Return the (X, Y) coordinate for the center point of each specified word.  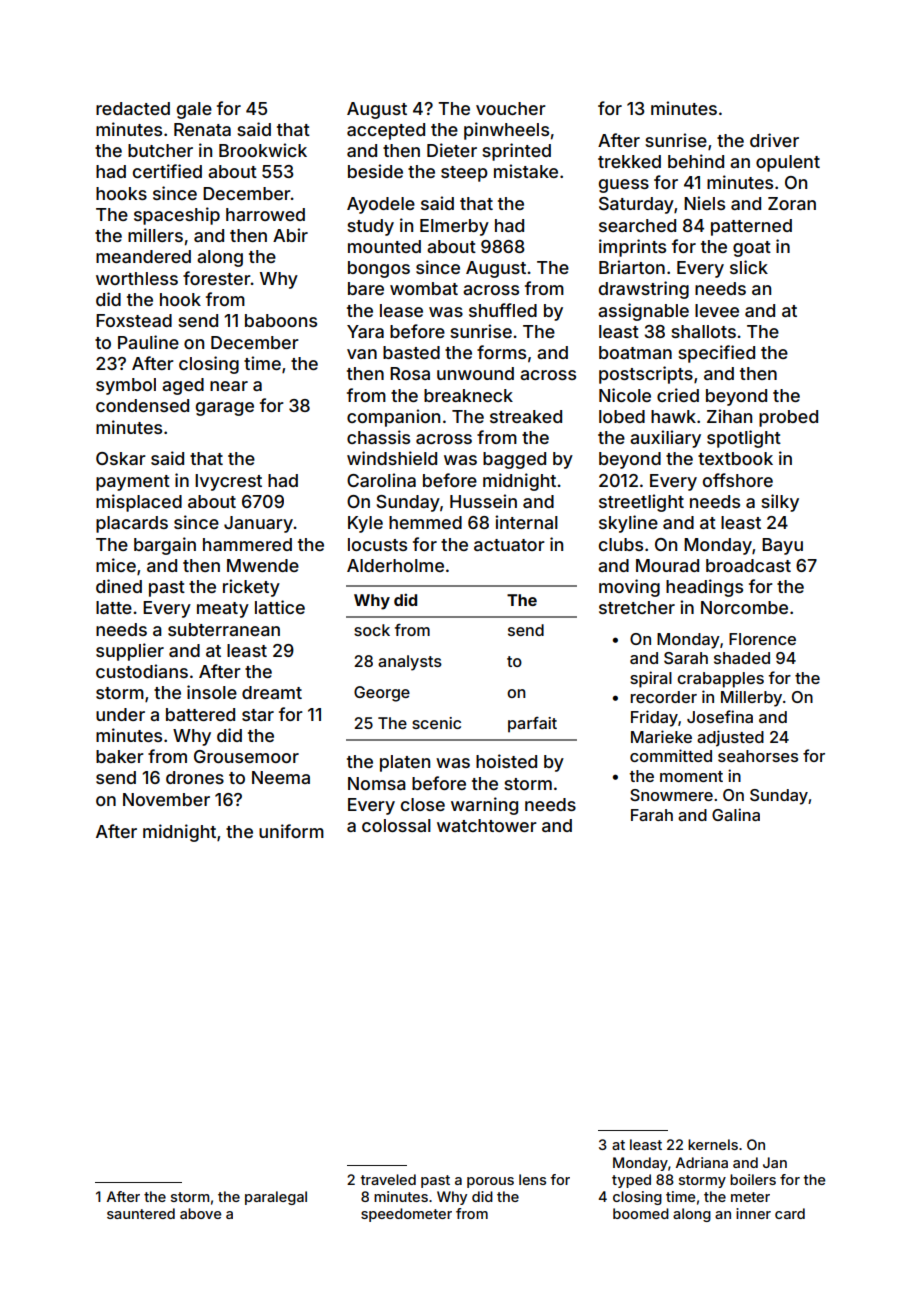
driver (774, 140)
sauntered (141, 1213)
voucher (511, 108)
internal (526, 522)
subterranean (224, 629)
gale (194, 110)
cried (678, 395)
